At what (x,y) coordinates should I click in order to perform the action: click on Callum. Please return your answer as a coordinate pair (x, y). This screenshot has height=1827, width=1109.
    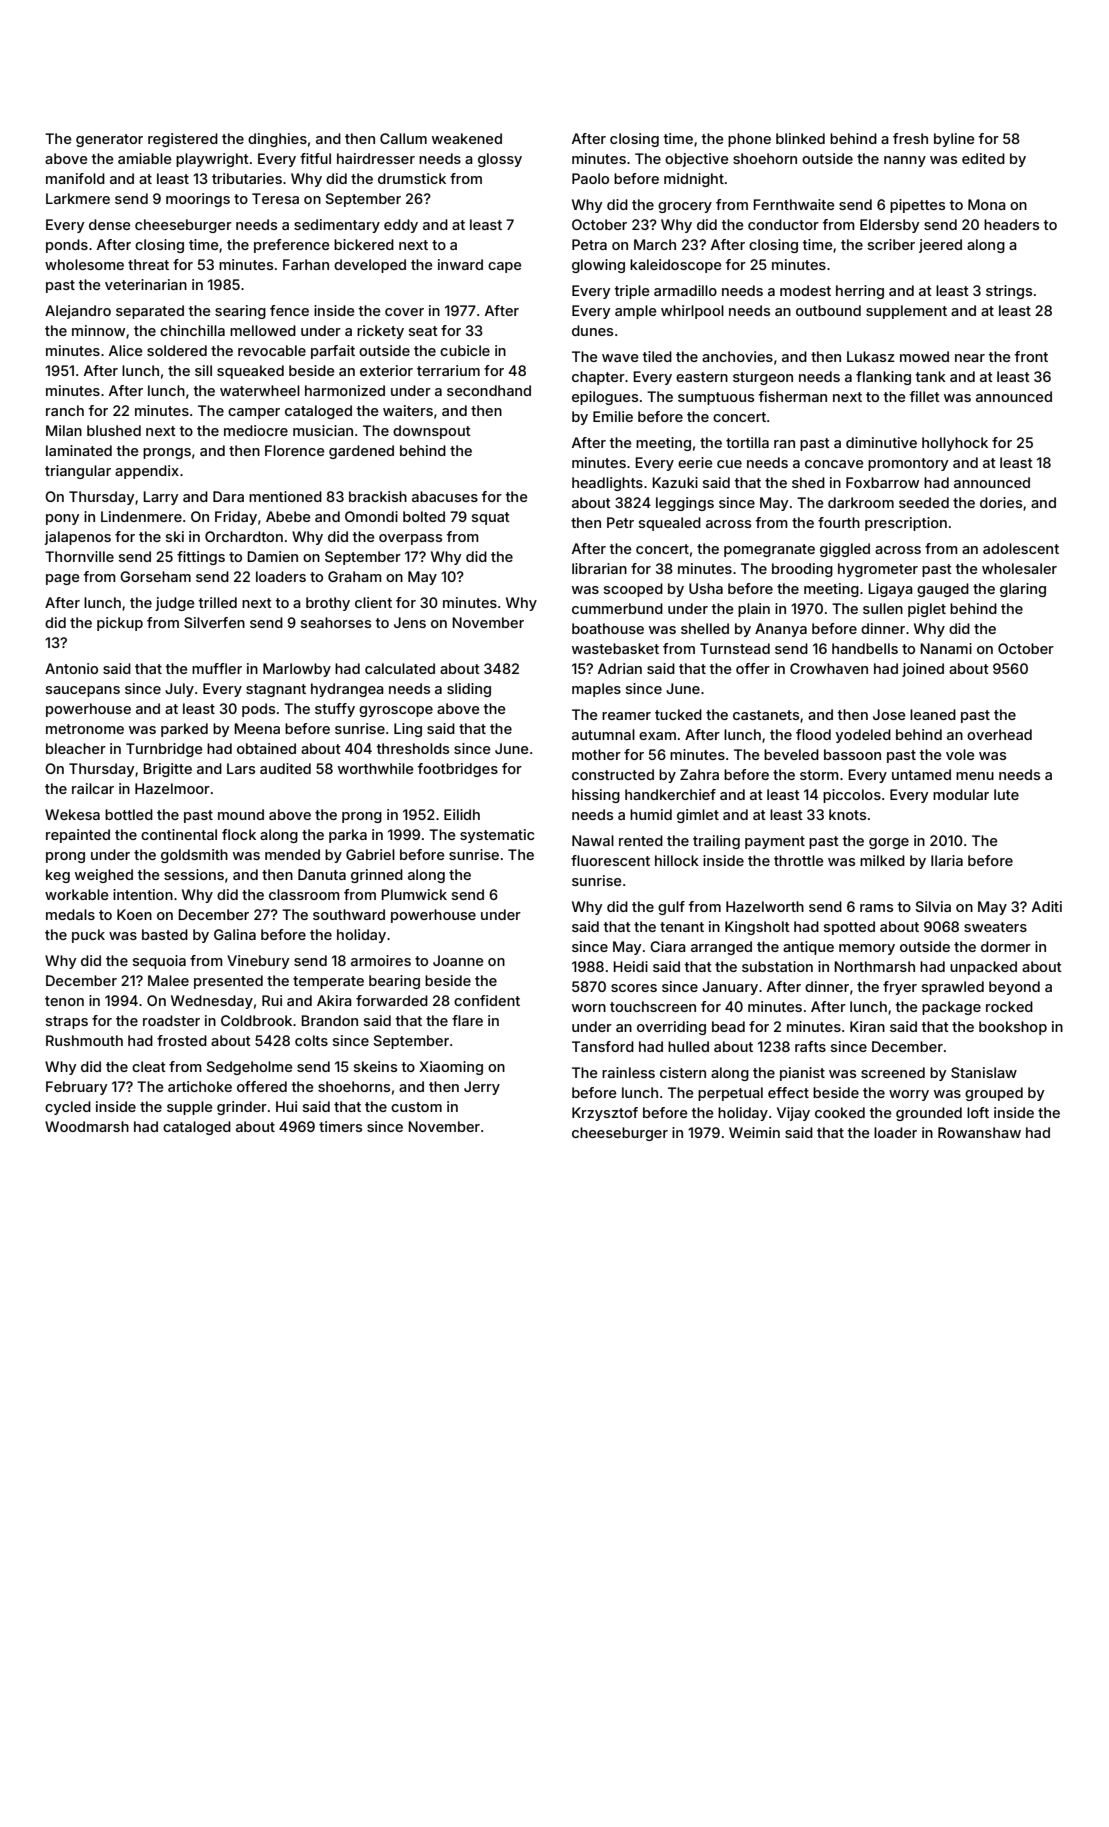
    Looking at the image, I should click on (403, 138).
